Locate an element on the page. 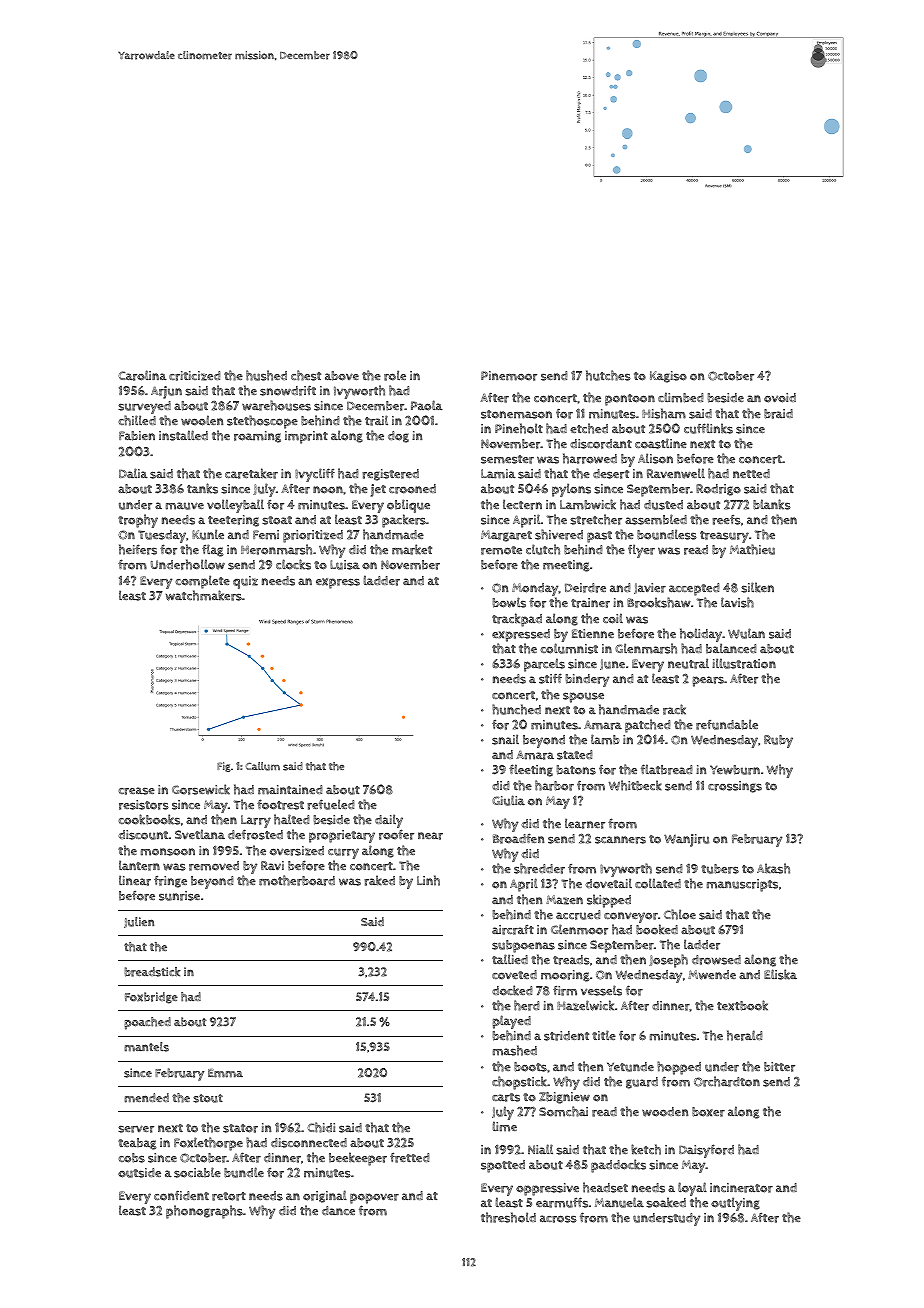  ovoid is located at coordinates (780, 398).
